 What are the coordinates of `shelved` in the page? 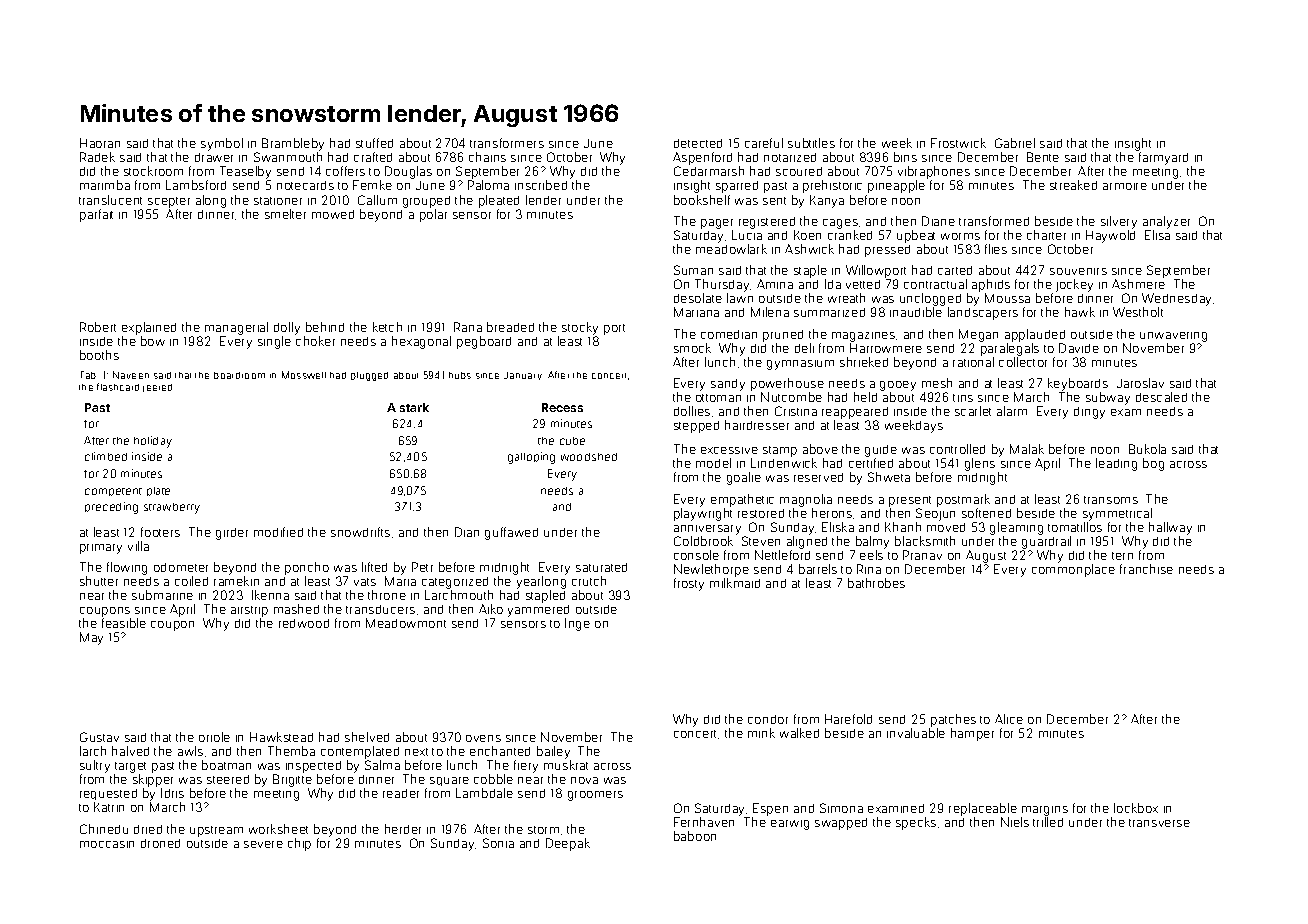 It's located at (367, 737).
